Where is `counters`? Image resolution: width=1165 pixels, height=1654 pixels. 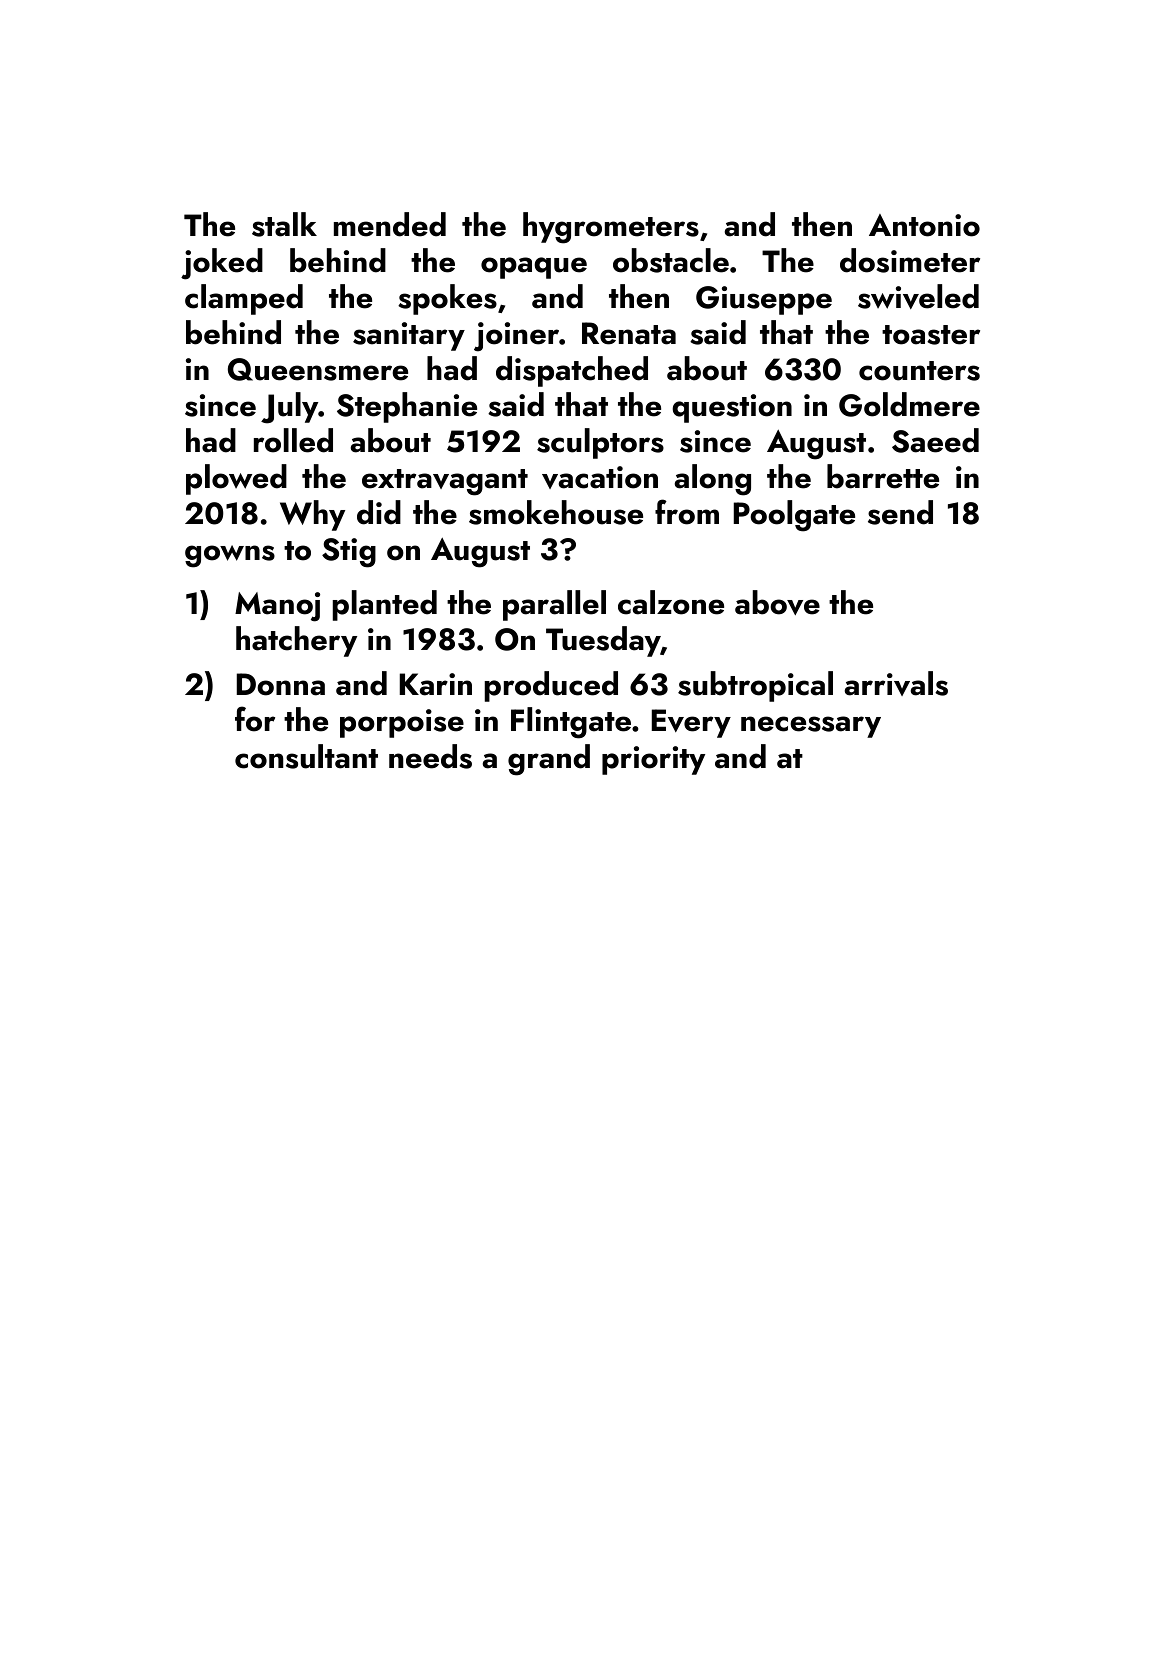
counters is located at coordinates (919, 371).
